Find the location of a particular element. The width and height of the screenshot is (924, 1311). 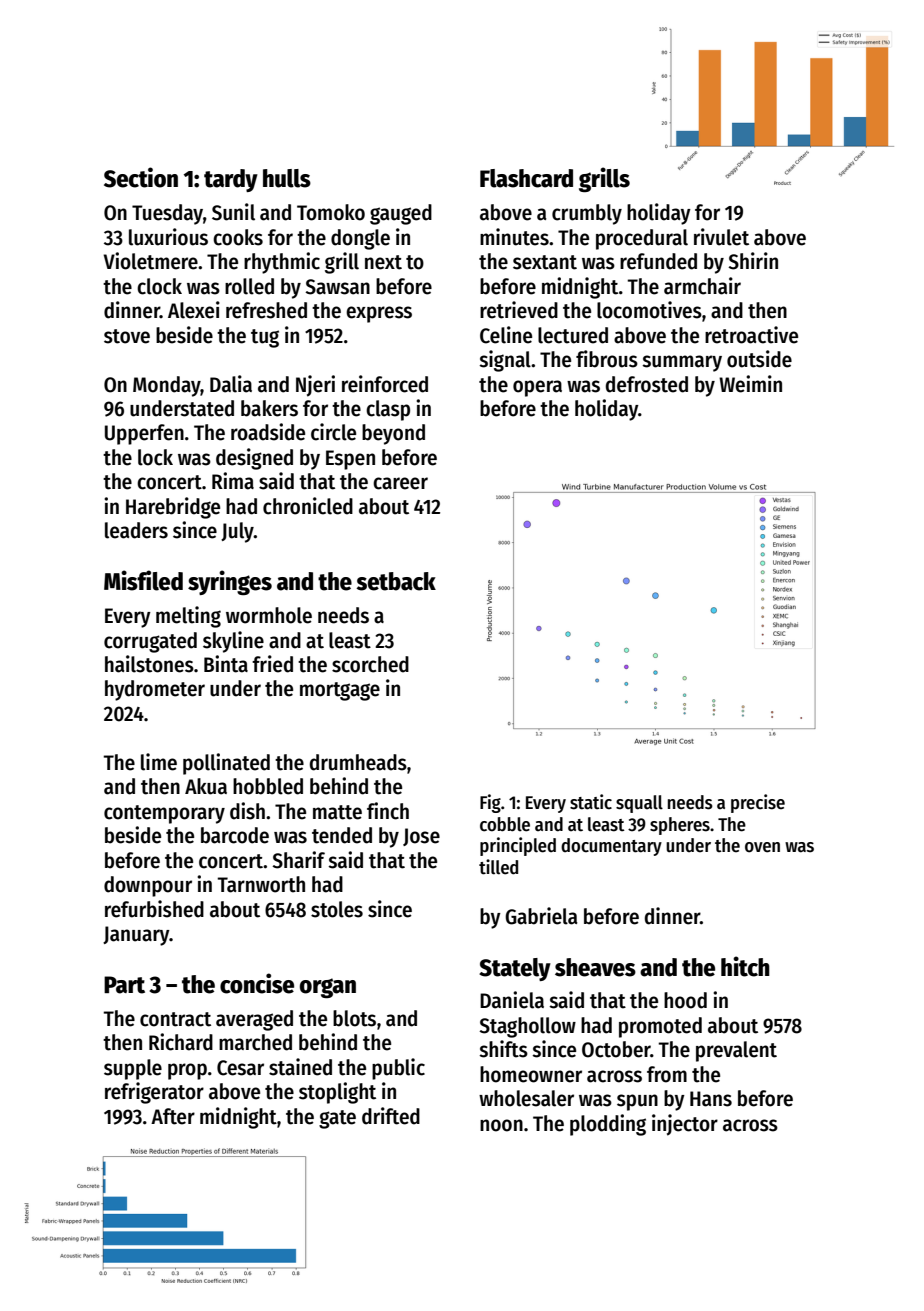

Section is located at coordinates (141, 177).
